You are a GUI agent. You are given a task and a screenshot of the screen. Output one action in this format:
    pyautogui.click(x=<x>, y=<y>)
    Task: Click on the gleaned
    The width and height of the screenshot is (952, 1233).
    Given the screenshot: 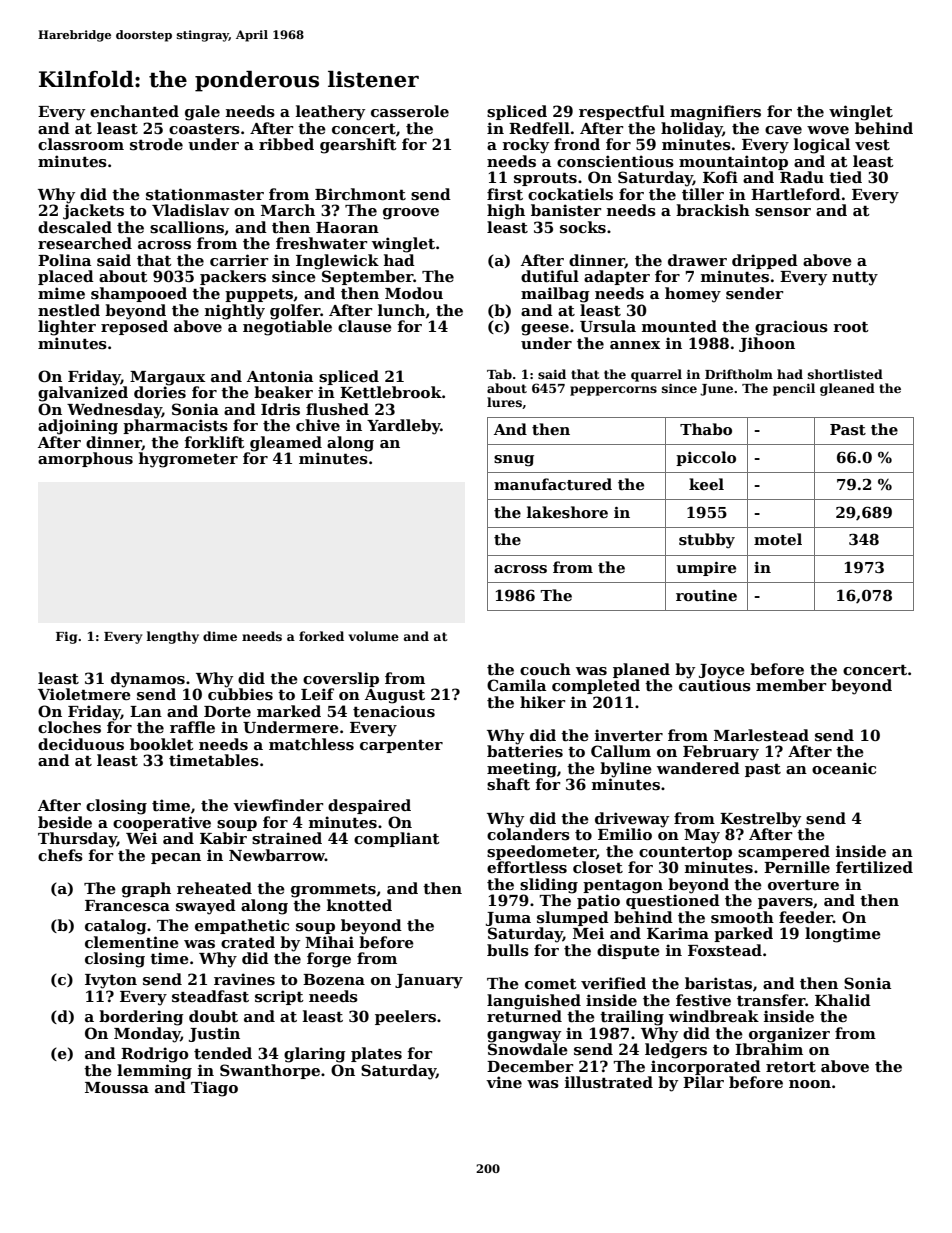 What is the action you would take?
    pyautogui.click(x=847, y=389)
